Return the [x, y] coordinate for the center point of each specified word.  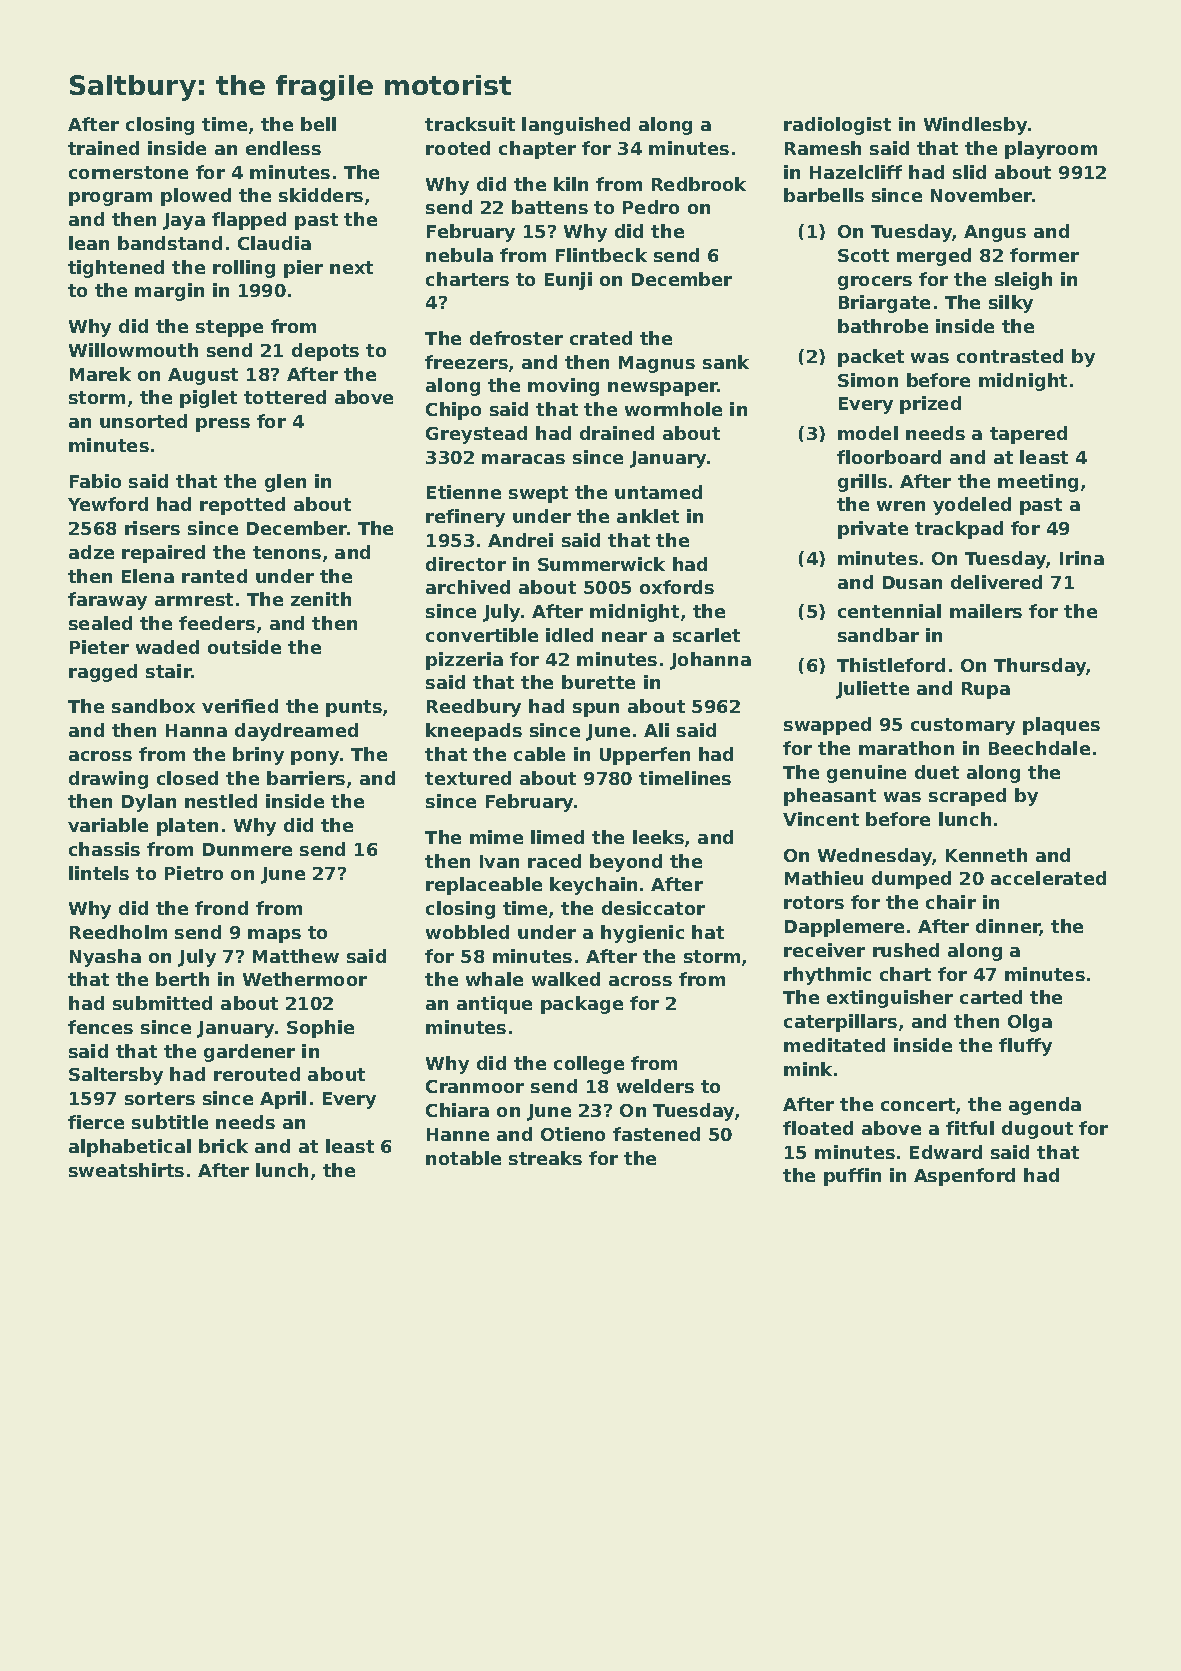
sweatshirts [126, 1170]
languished [576, 126]
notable [463, 1158]
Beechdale [1039, 748]
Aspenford [964, 1177]
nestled [221, 801]
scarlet [706, 635]
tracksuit [470, 124]
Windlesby [975, 126]
